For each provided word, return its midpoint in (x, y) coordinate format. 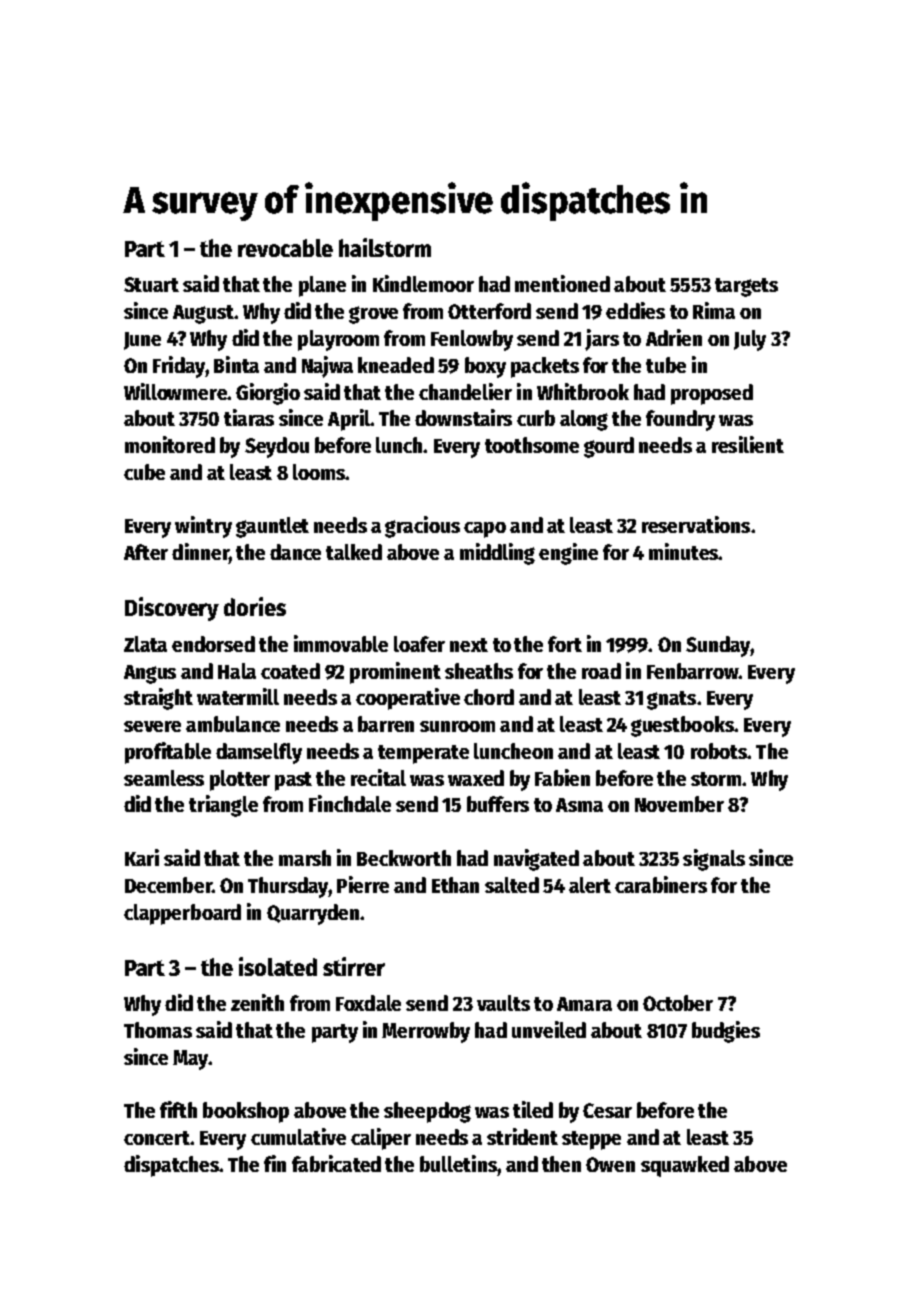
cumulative (298, 1136)
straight (158, 699)
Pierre (363, 884)
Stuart (151, 284)
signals (714, 860)
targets (746, 287)
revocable (285, 248)
